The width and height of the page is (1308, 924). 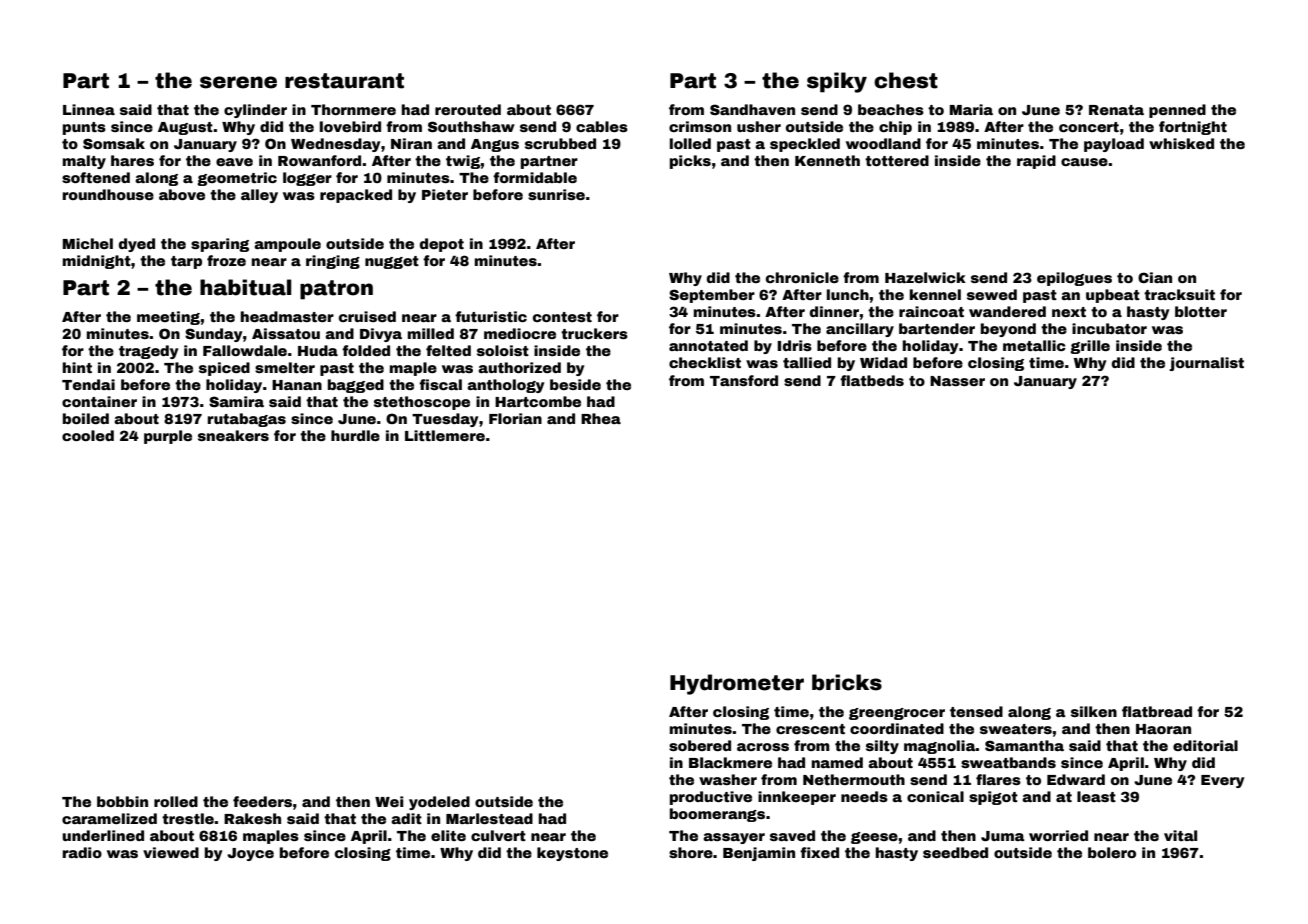 I want to click on flares, so click(x=998, y=779).
